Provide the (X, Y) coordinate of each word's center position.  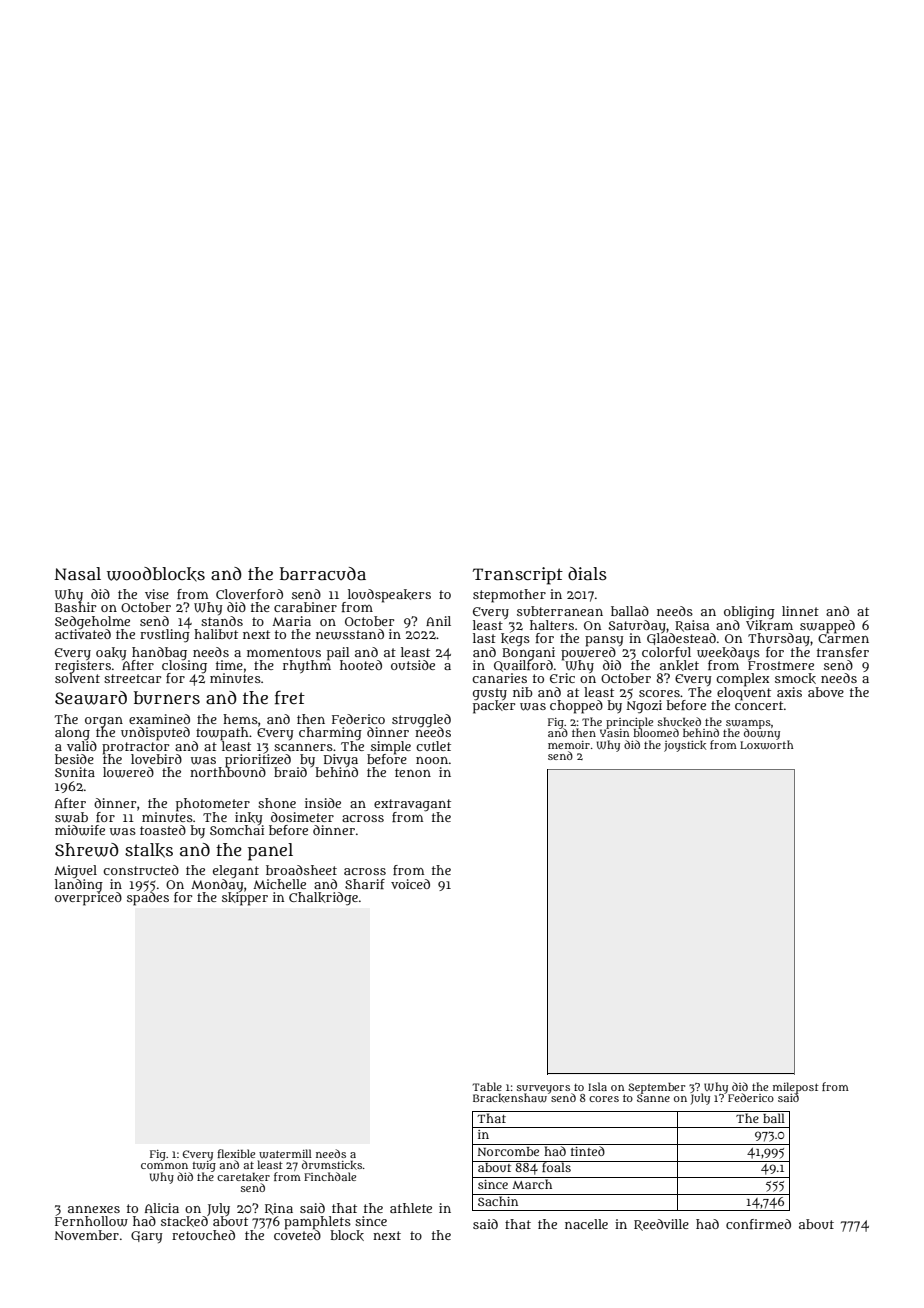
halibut (216, 634)
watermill (285, 1153)
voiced (410, 884)
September (656, 1088)
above (826, 692)
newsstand (350, 634)
